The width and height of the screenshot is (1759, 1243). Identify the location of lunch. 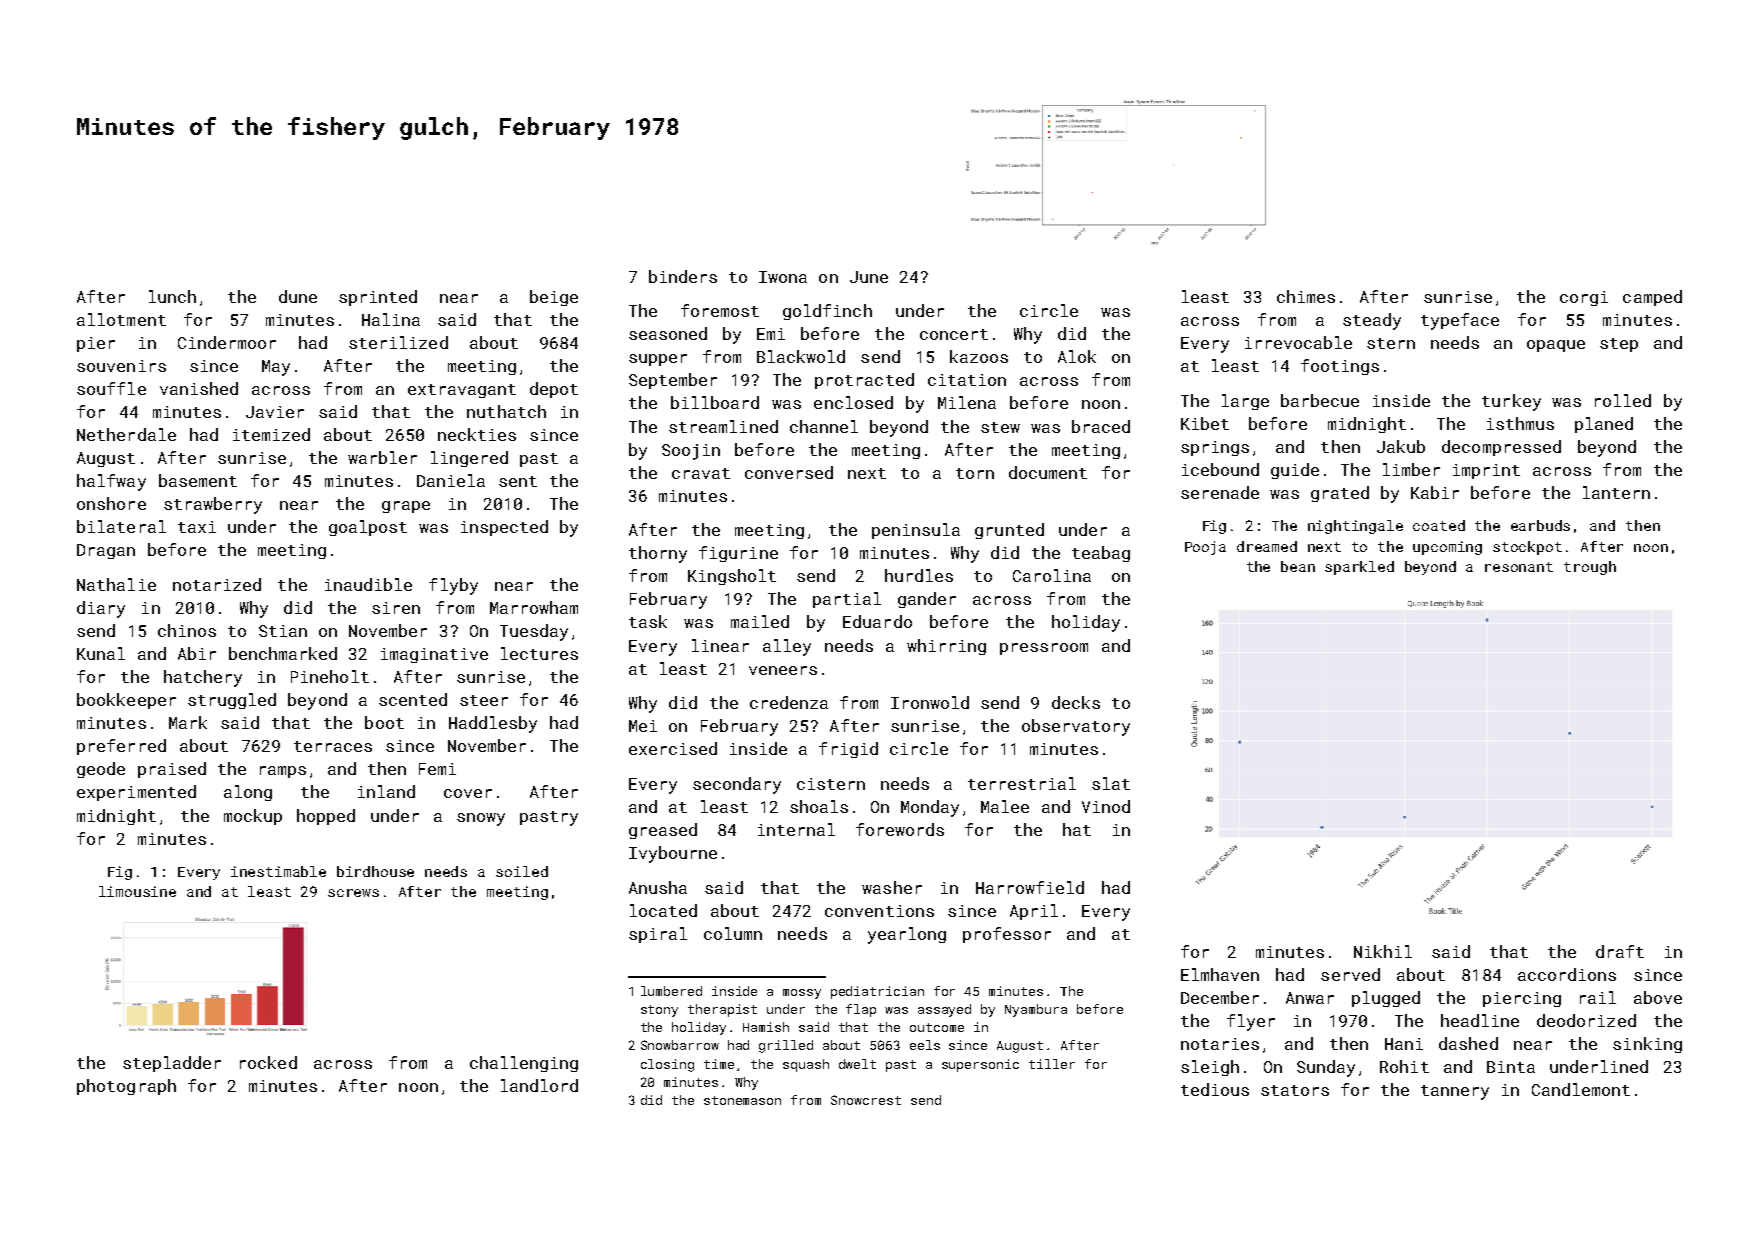
(172, 296).
